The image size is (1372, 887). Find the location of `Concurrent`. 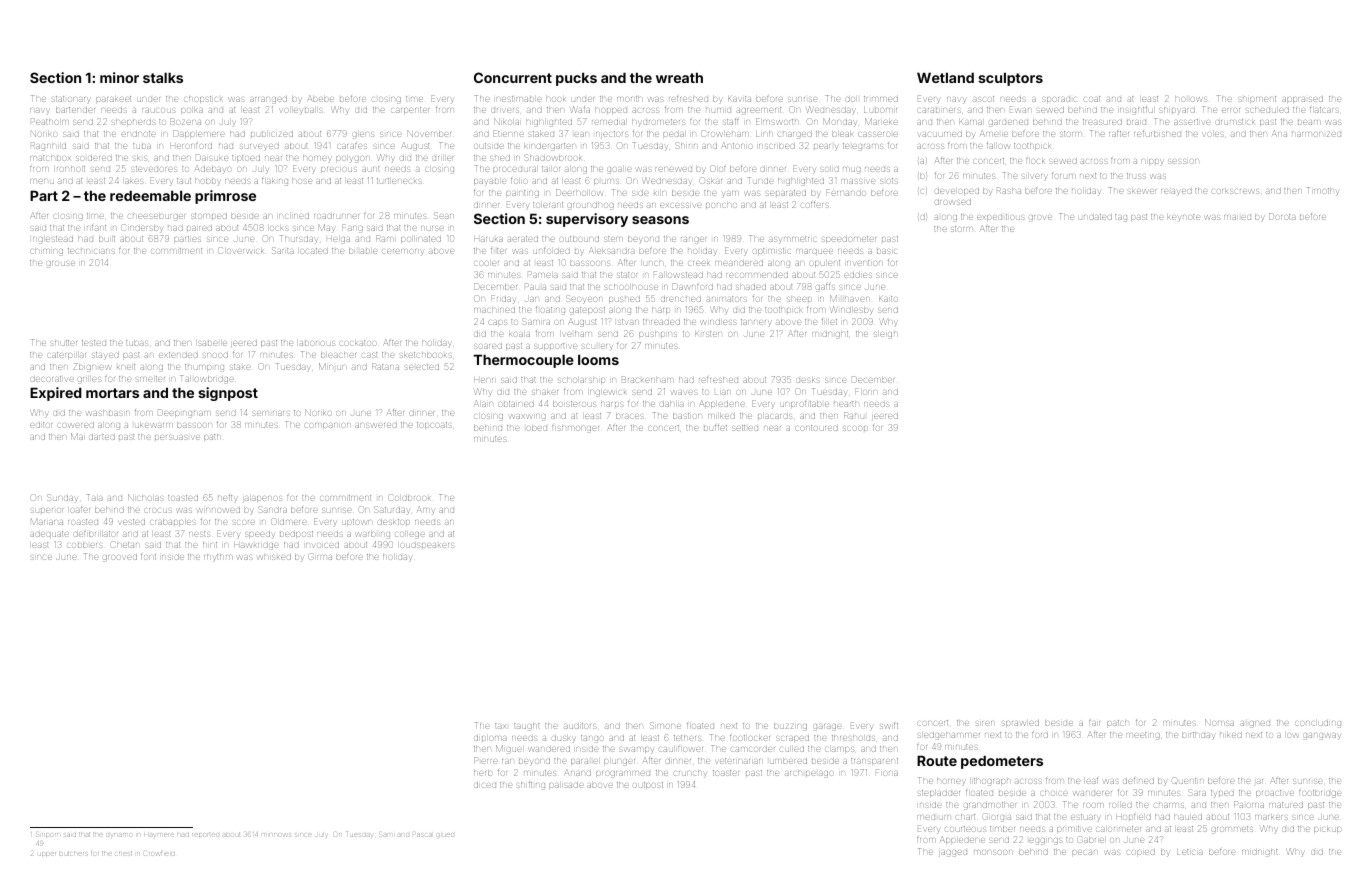

Concurrent is located at coordinates (513, 77).
